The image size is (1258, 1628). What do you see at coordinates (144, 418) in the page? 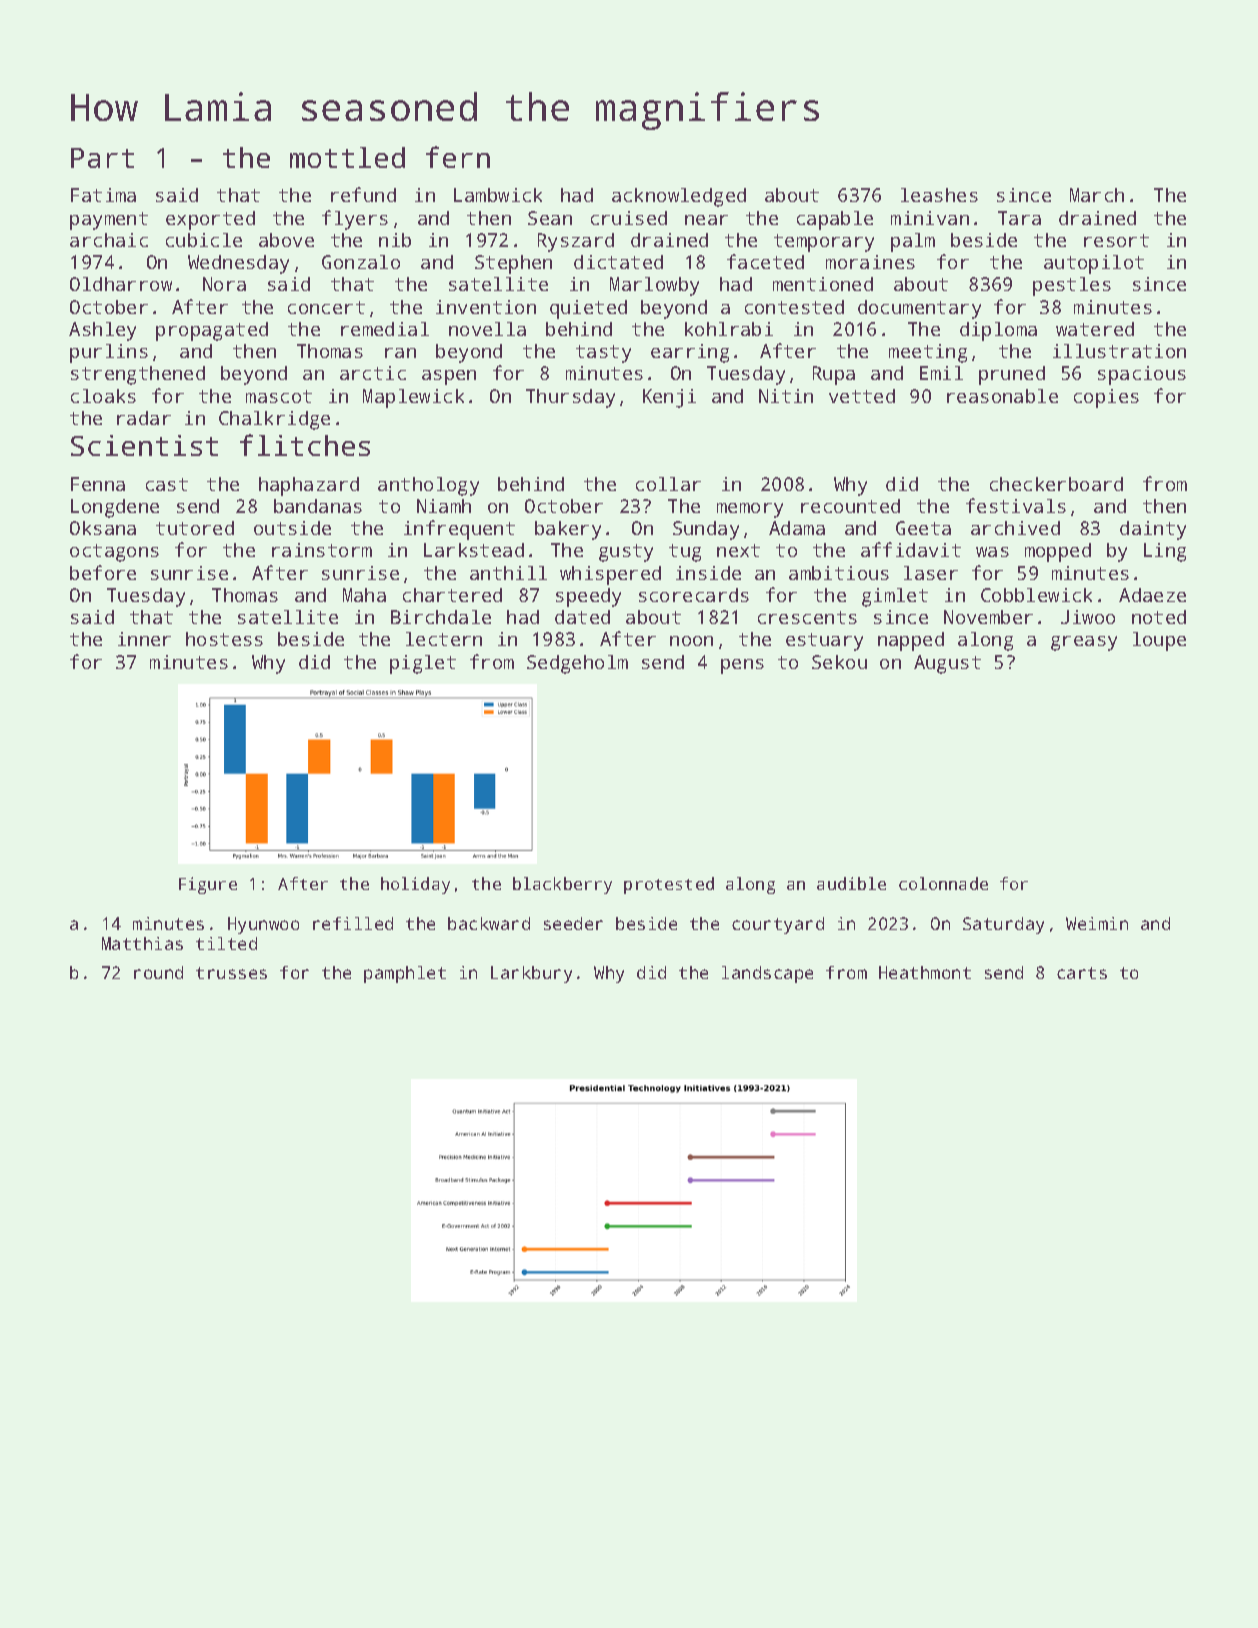
I see `radar` at bounding box center [144, 418].
